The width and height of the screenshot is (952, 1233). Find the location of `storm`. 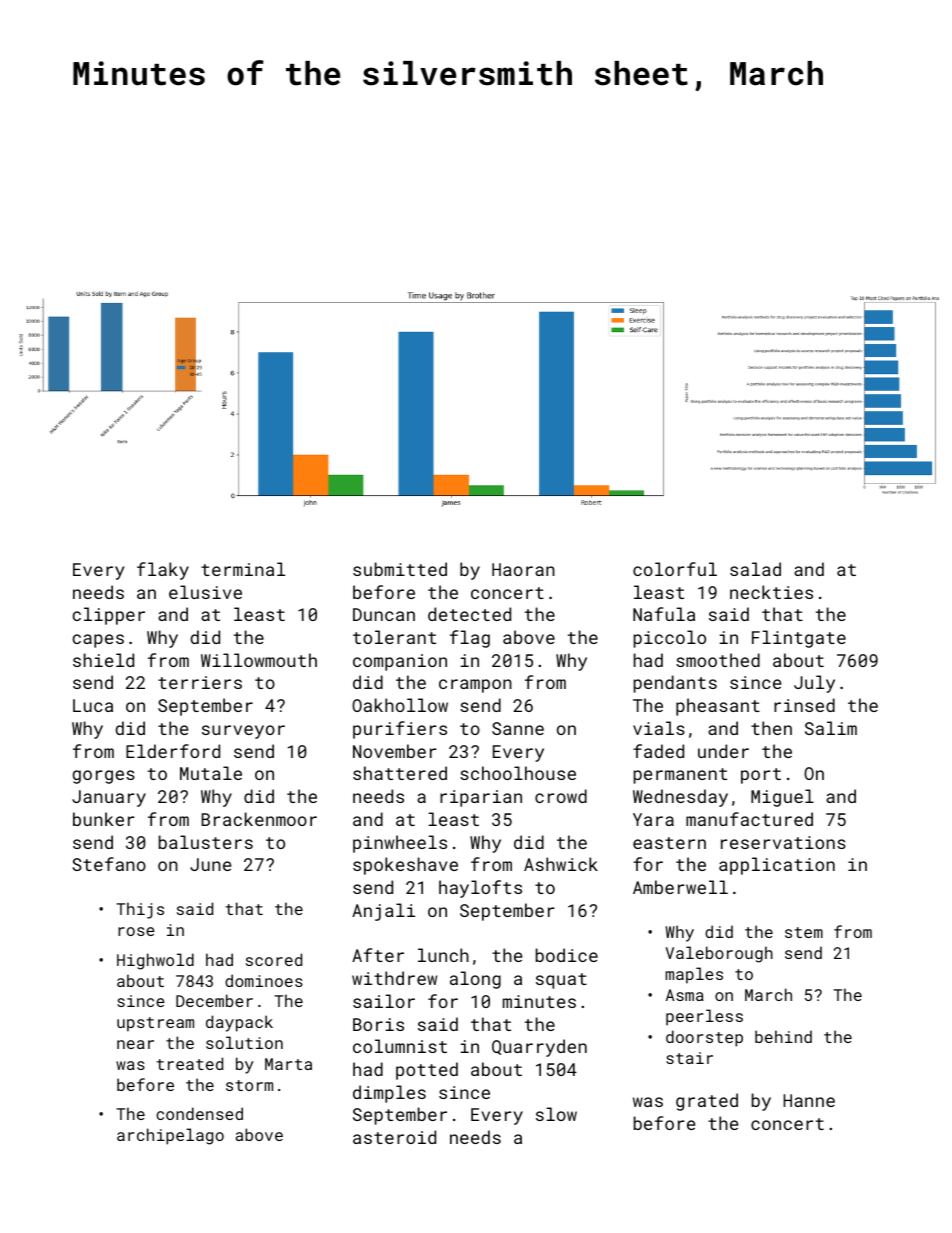

storm is located at coordinates (249, 1085).
